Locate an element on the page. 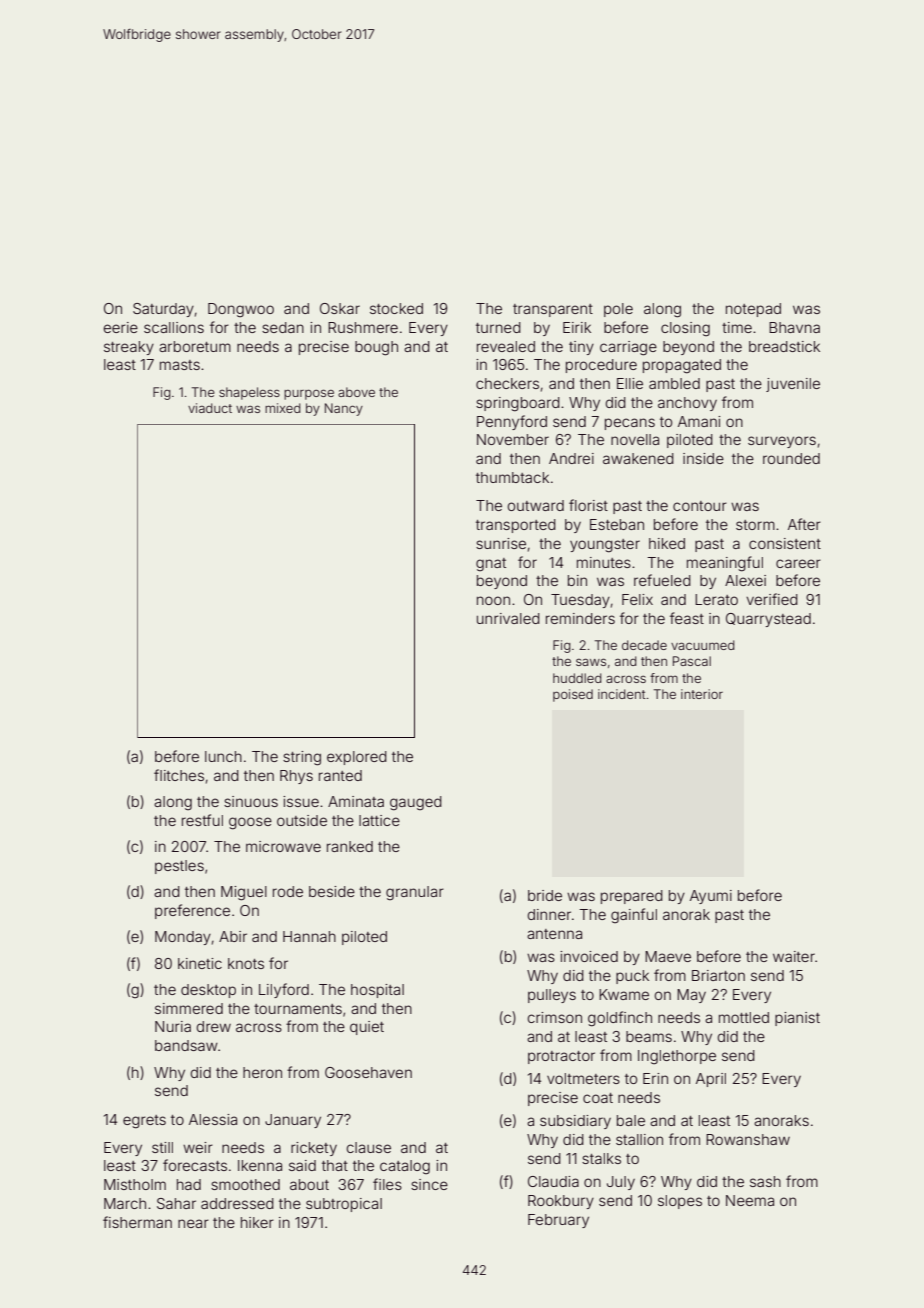  flitches is located at coordinates (179, 775).
